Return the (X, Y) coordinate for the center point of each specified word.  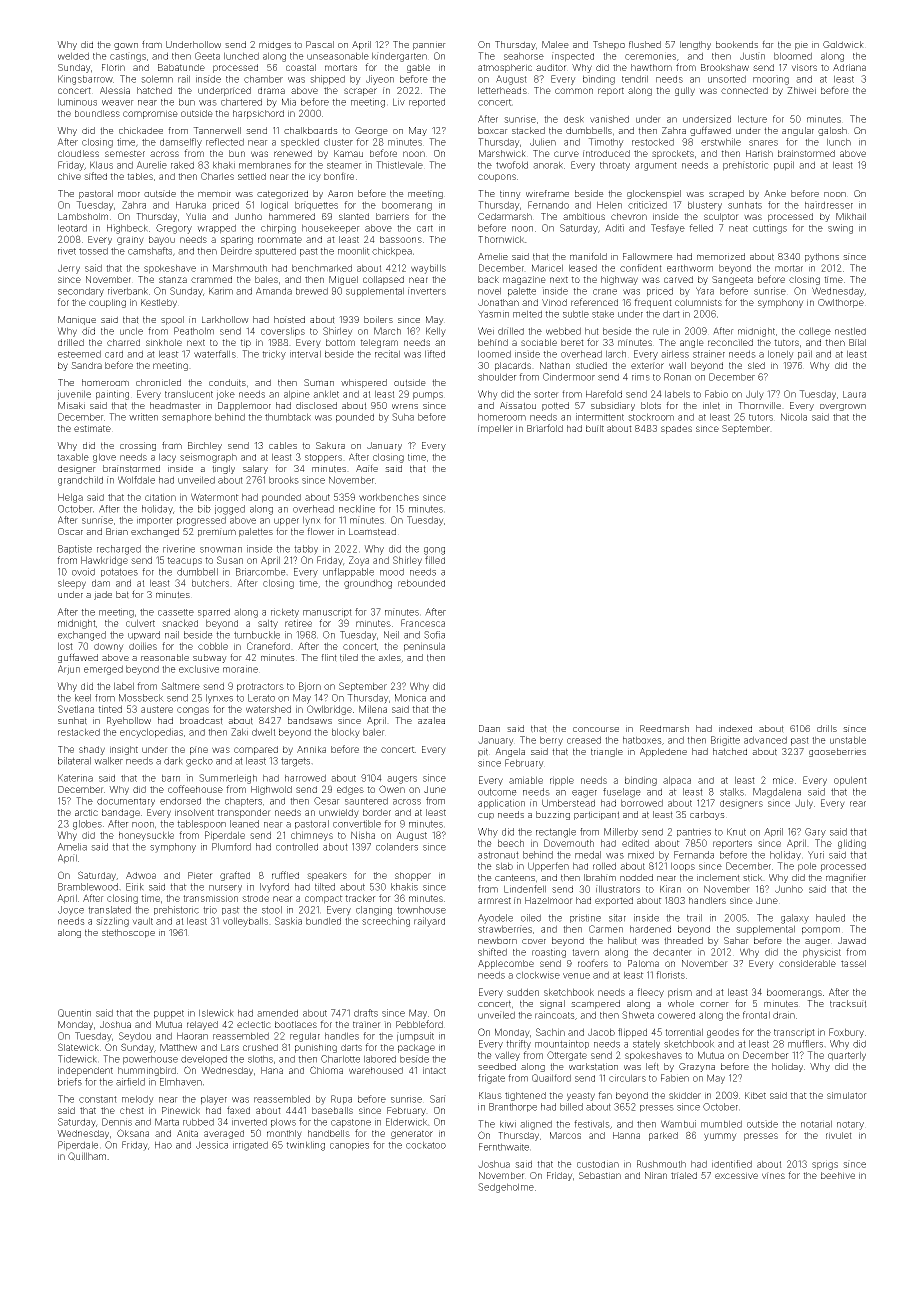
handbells (329, 1133)
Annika (311, 749)
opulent (850, 781)
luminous (77, 102)
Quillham (87, 1156)
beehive (838, 1175)
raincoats (555, 1015)
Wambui (678, 1124)
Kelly (436, 332)
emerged (103, 670)
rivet (67, 251)
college (815, 332)
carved (678, 279)
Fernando (548, 205)
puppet (169, 1014)
